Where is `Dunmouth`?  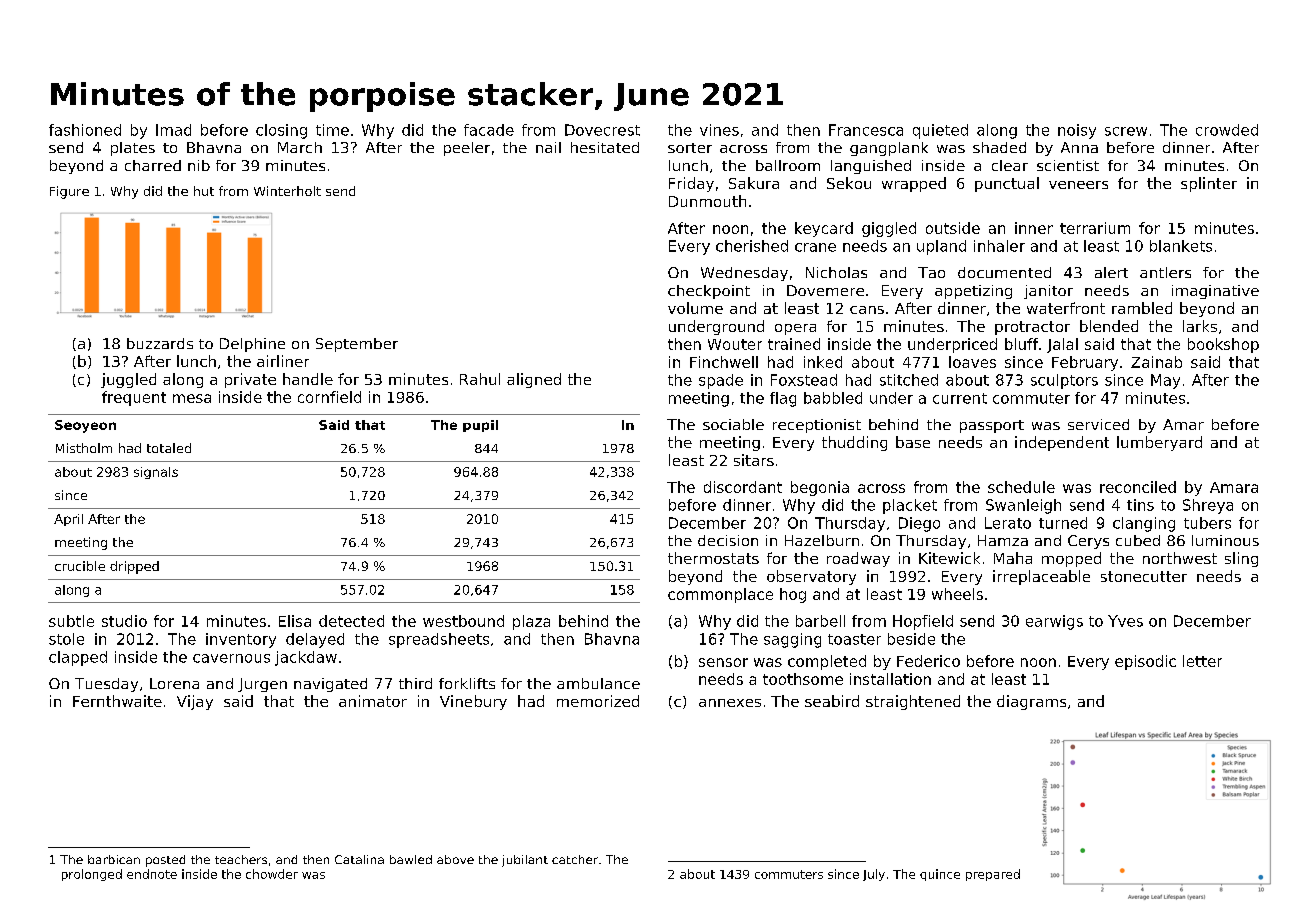 Dunmouth is located at coordinates (707, 201).
